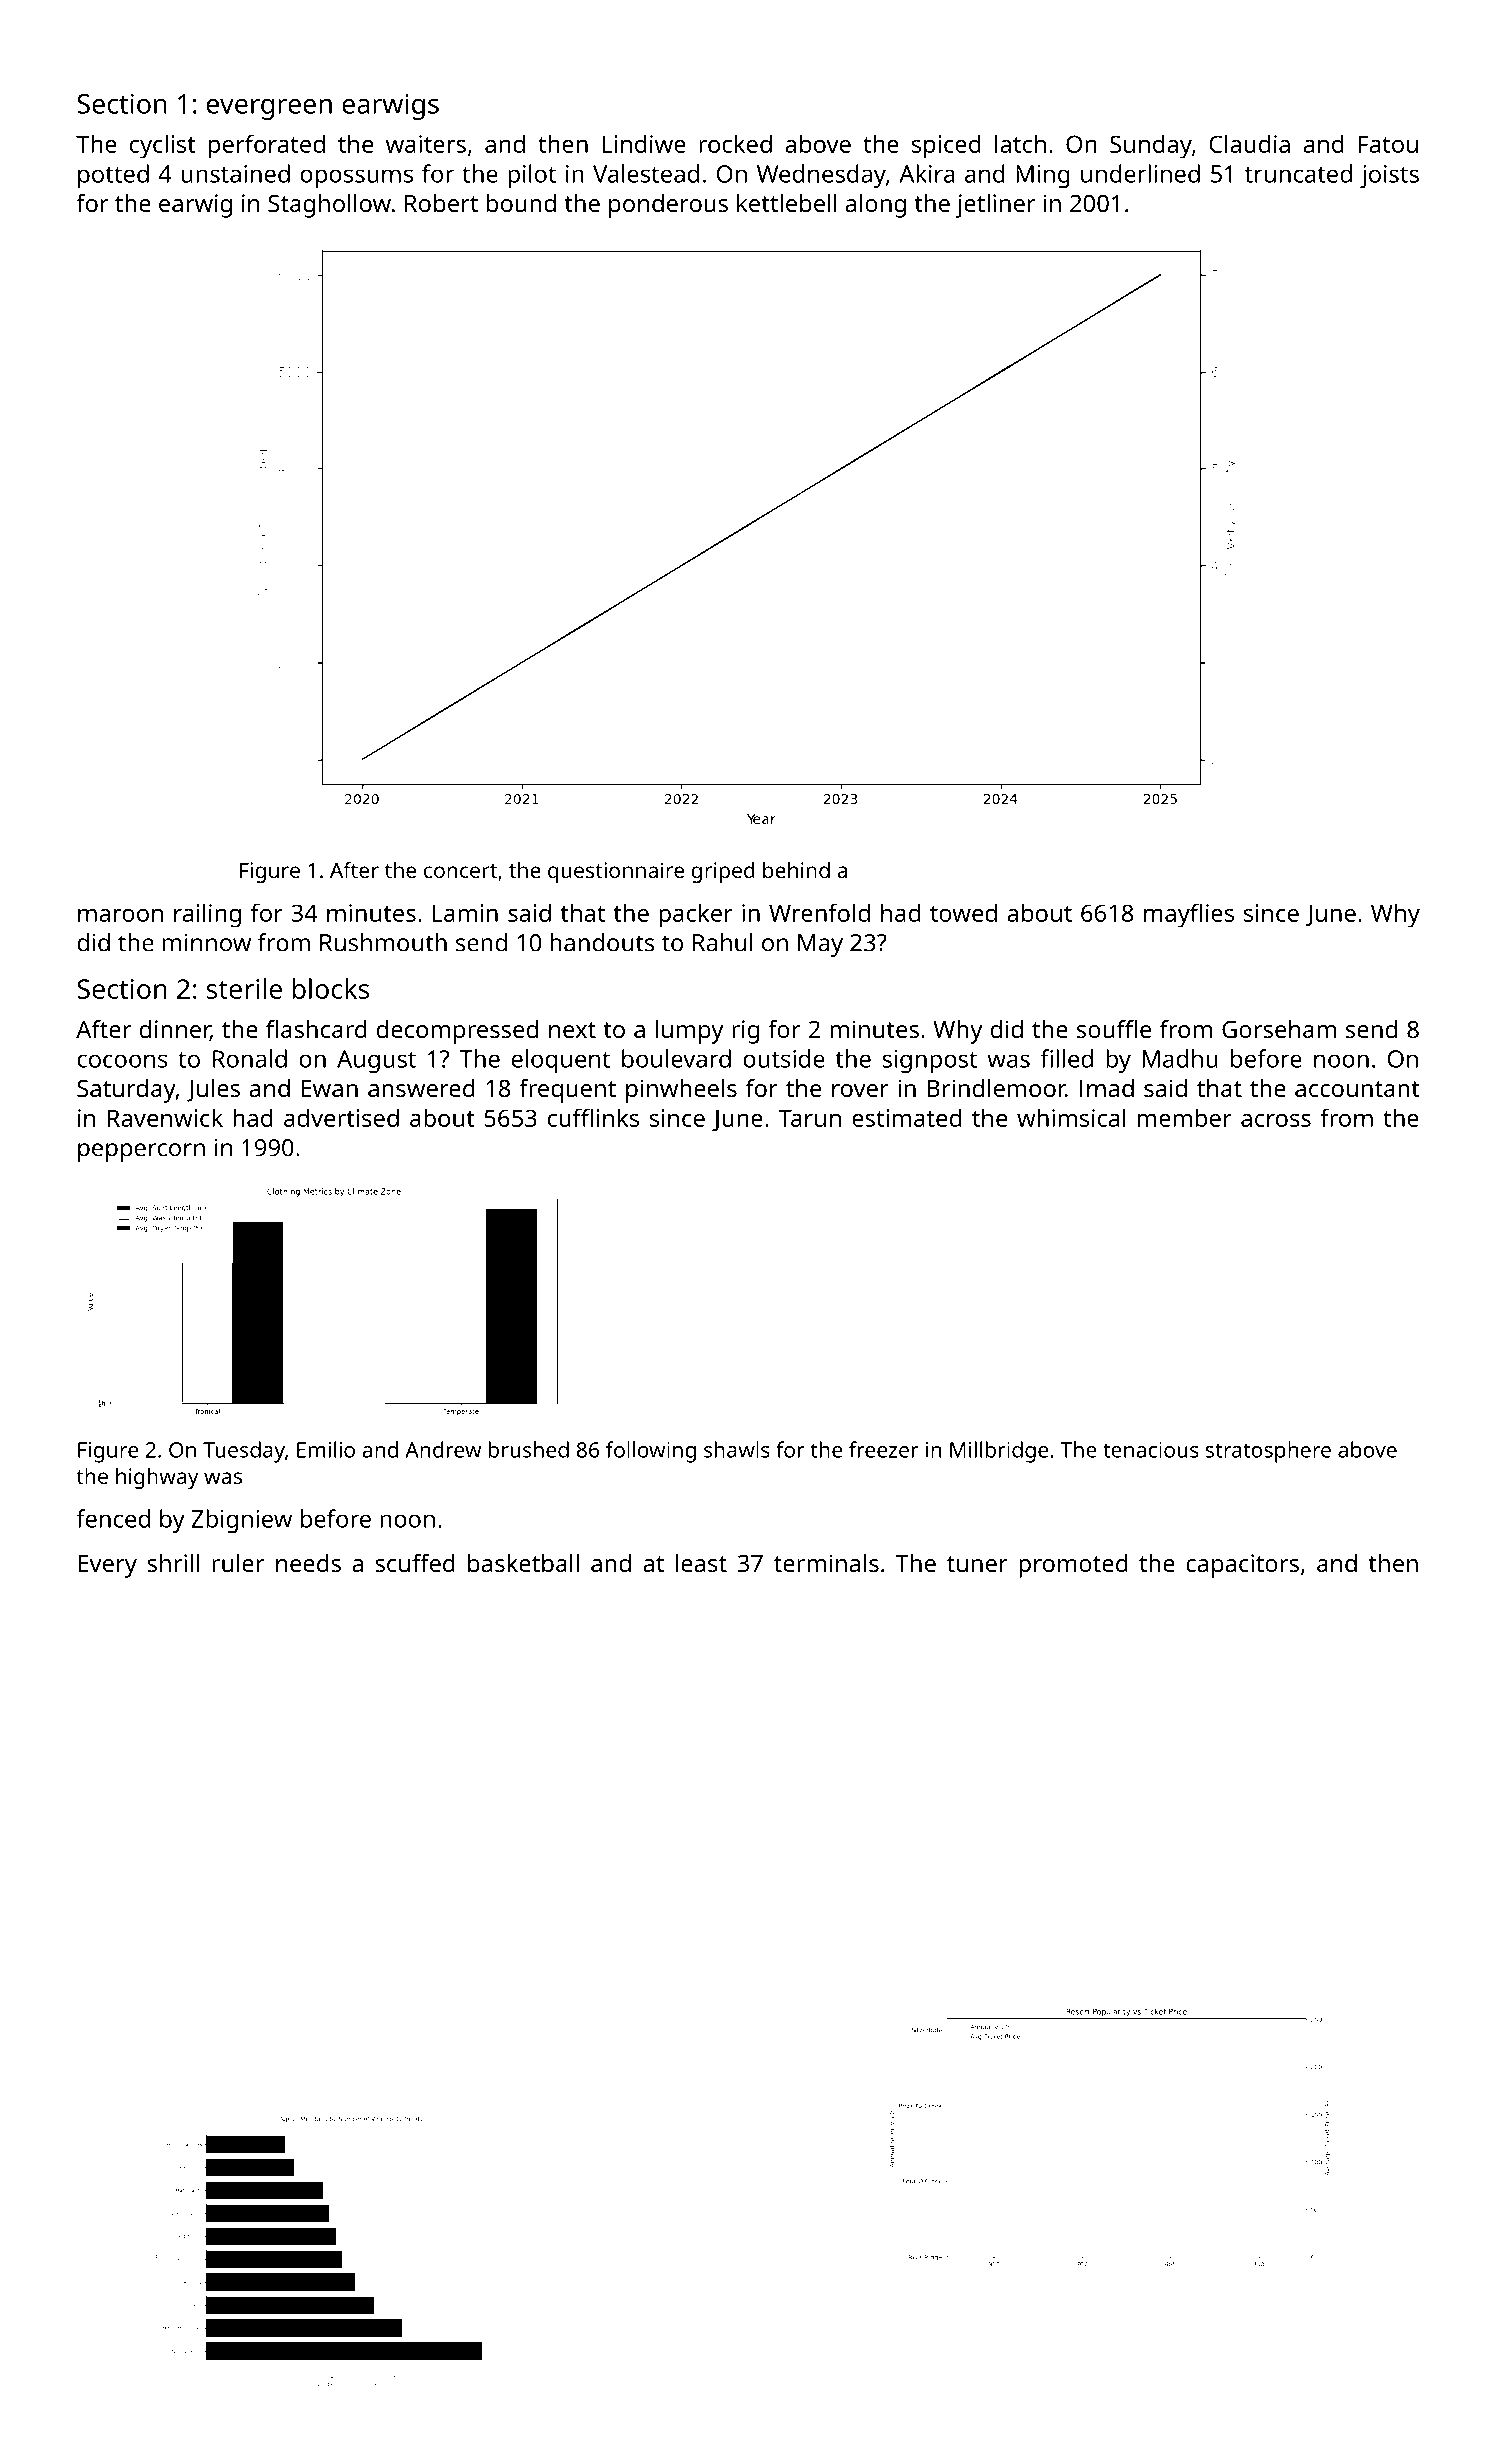 The height and width of the screenshot is (2464, 1496). What do you see at coordinates (1249, 143) in the screenshot?
I see `Claudia` at bounding box center [1249, 143].
